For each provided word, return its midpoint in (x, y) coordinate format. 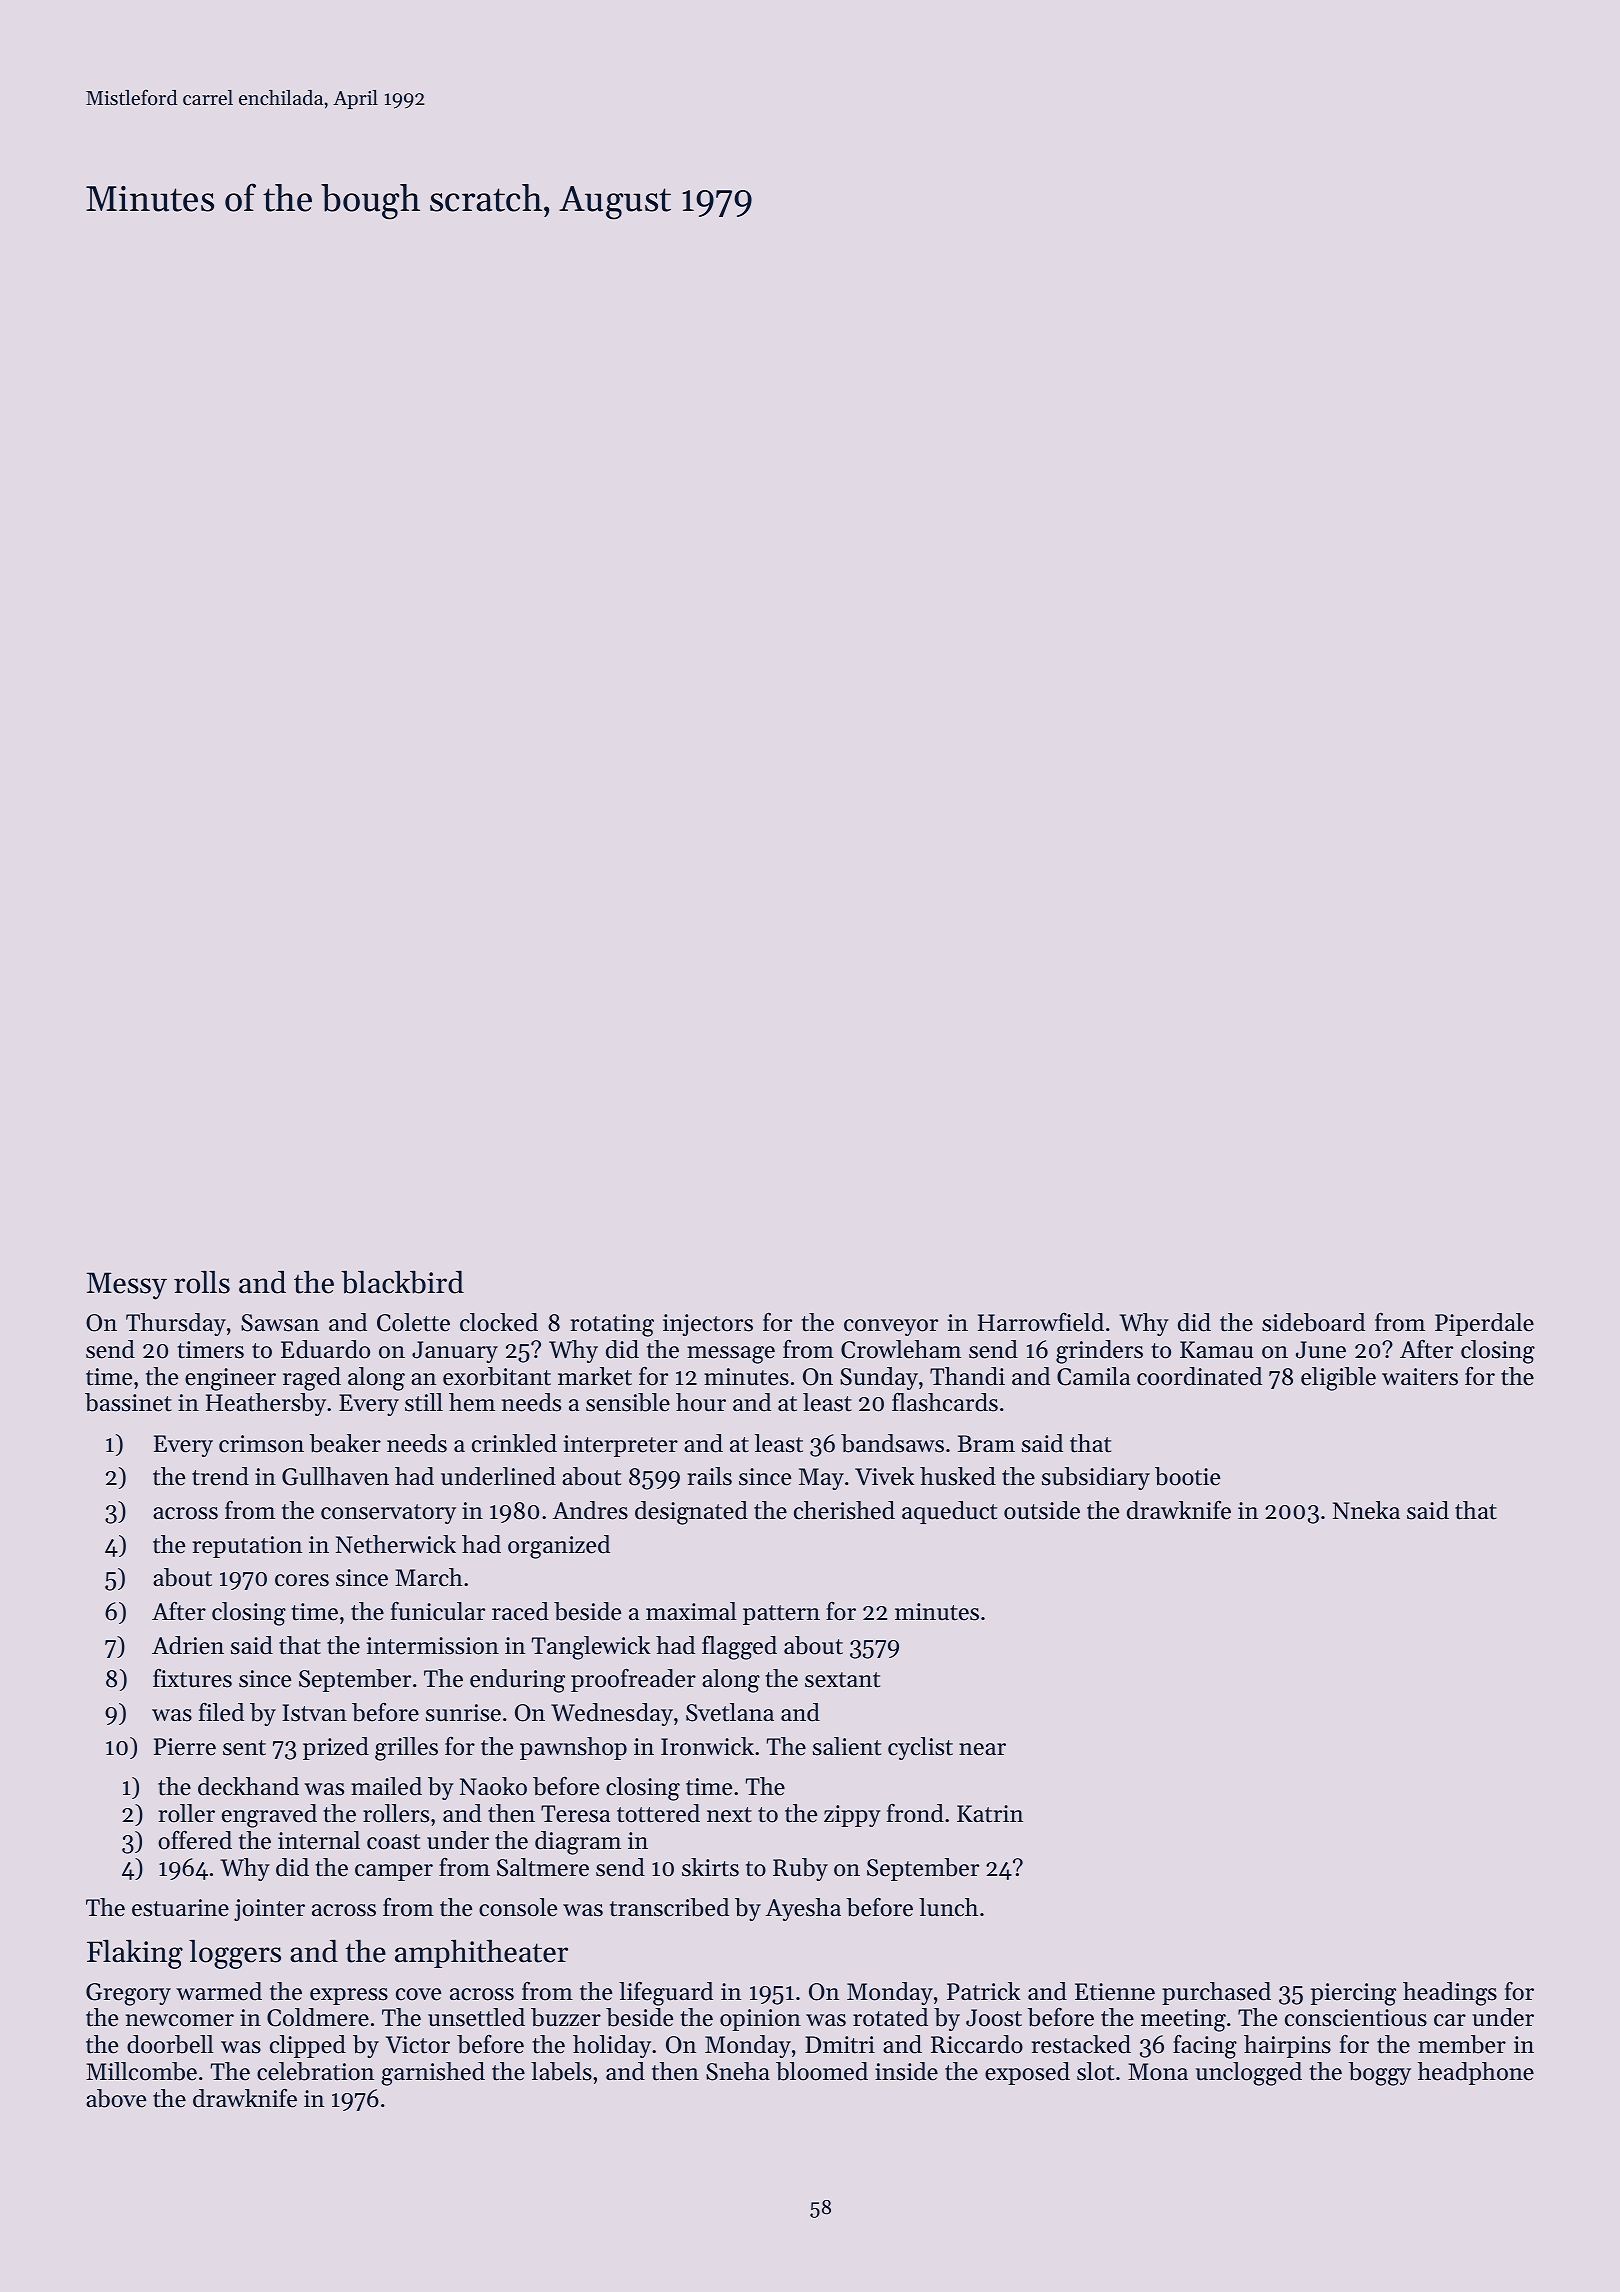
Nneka (1366, 1510)
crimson (261, 1444)
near (982, 1749)
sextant (842, 1680)
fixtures (192, 1678)
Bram (986, 1443)
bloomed (822, 2071)
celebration (315, 2071)
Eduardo (325, 1349)
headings (1450, 1994)
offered (195, 1840)
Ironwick (707, 1746)
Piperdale (1484, 1324)
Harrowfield (1041, 1322)
